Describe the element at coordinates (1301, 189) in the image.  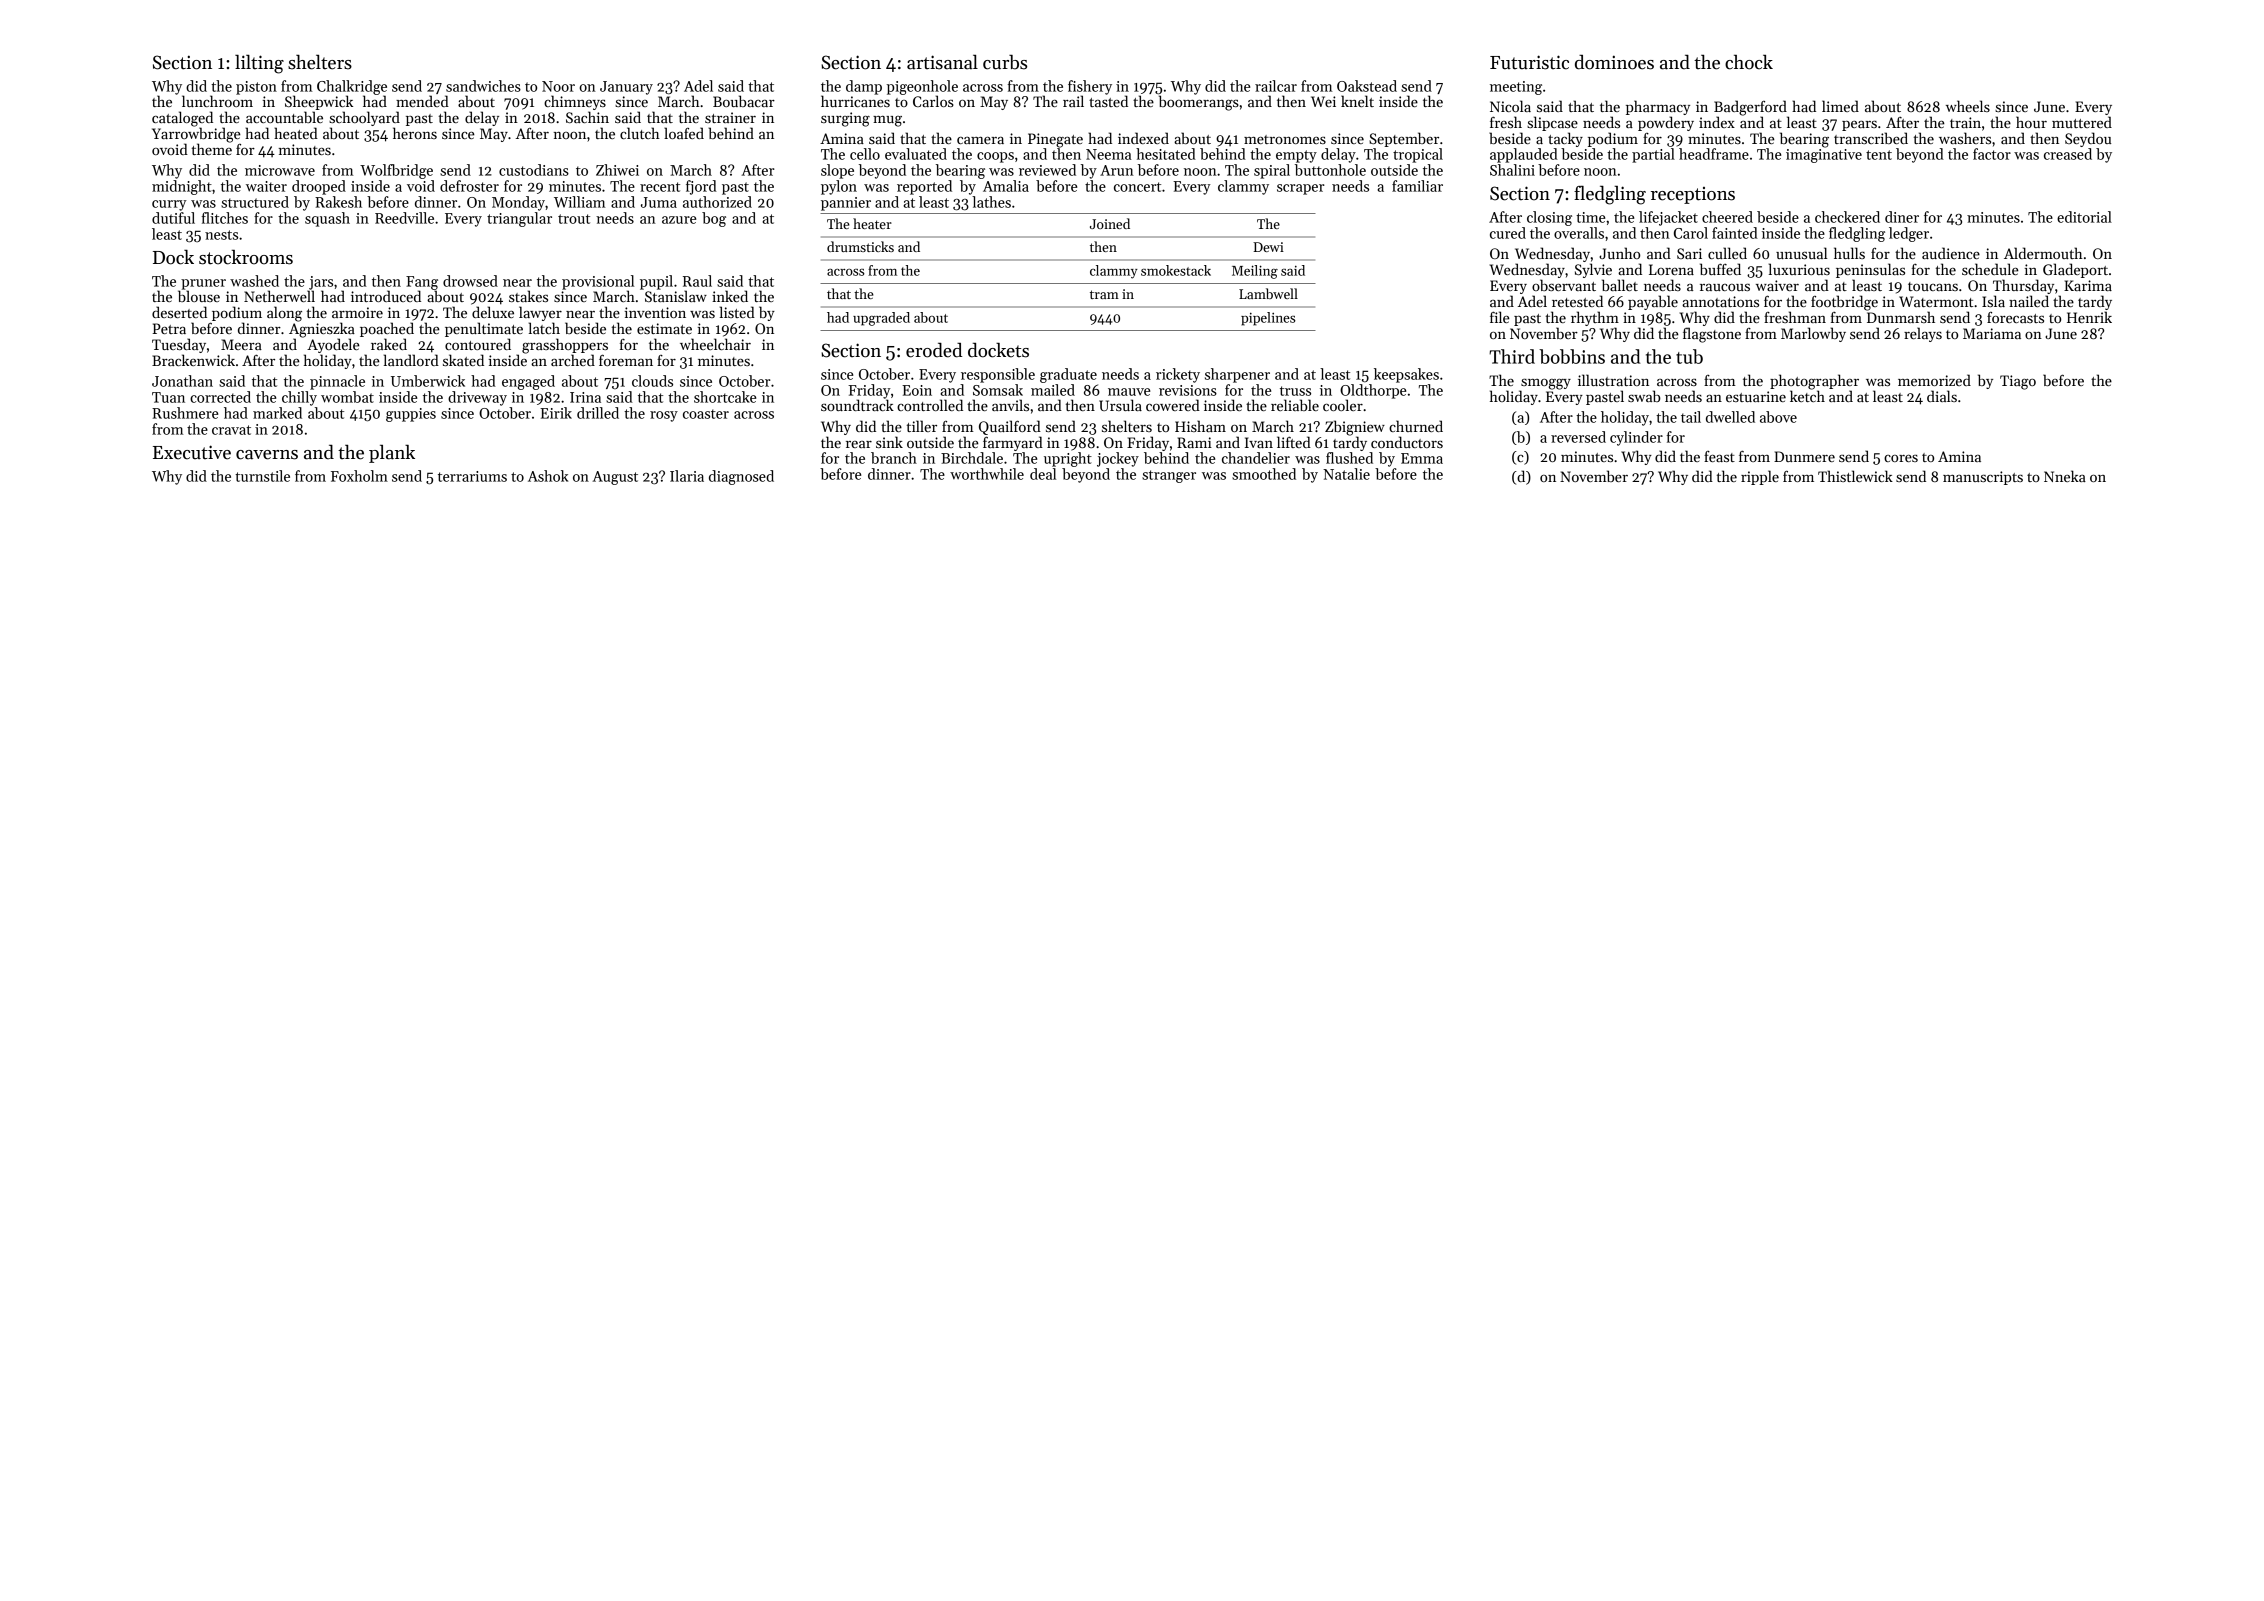
I see `scraper` at that location.
